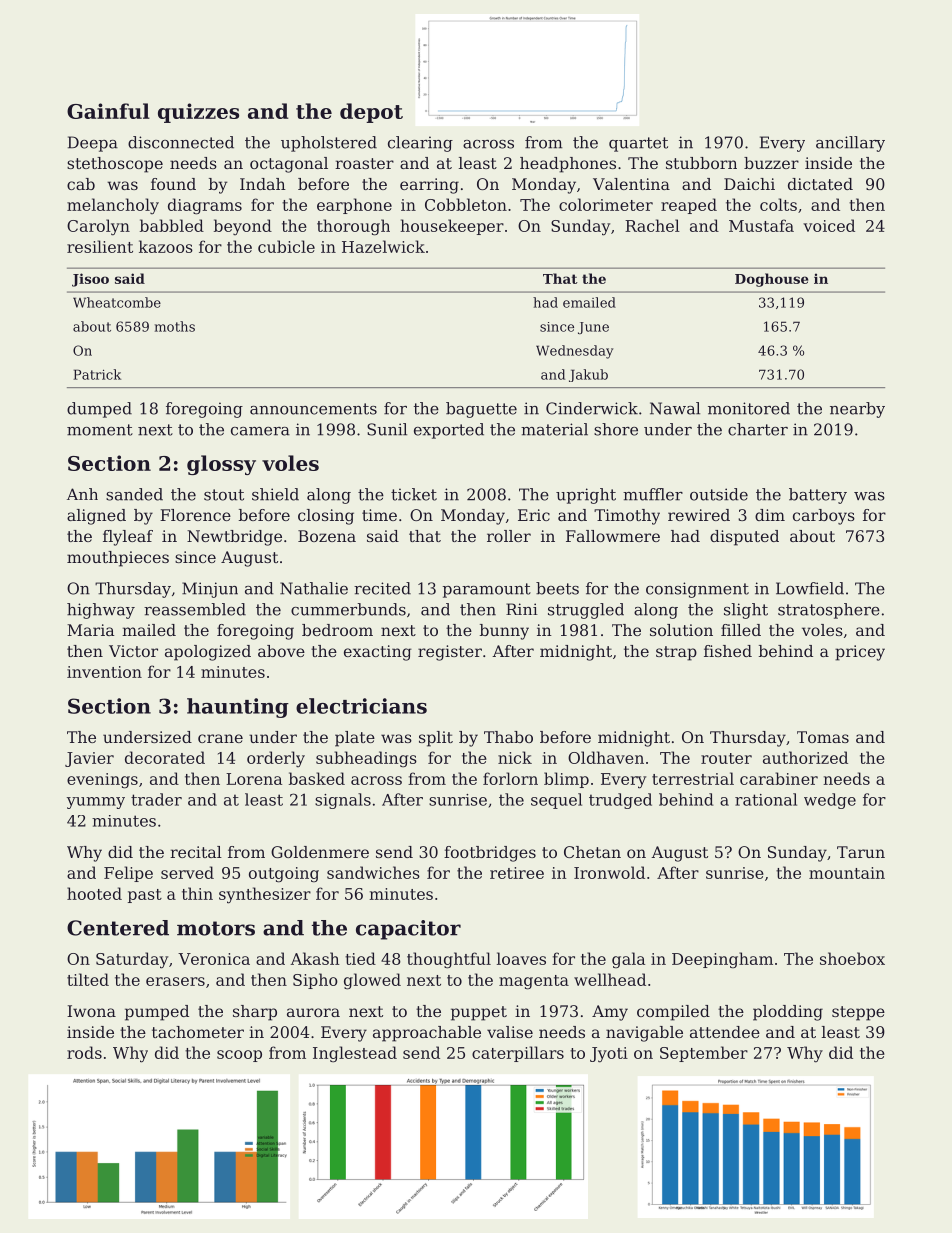 The width and height of the image is (952, 1233). I want to click on Ironwold, so click(609, 872).
